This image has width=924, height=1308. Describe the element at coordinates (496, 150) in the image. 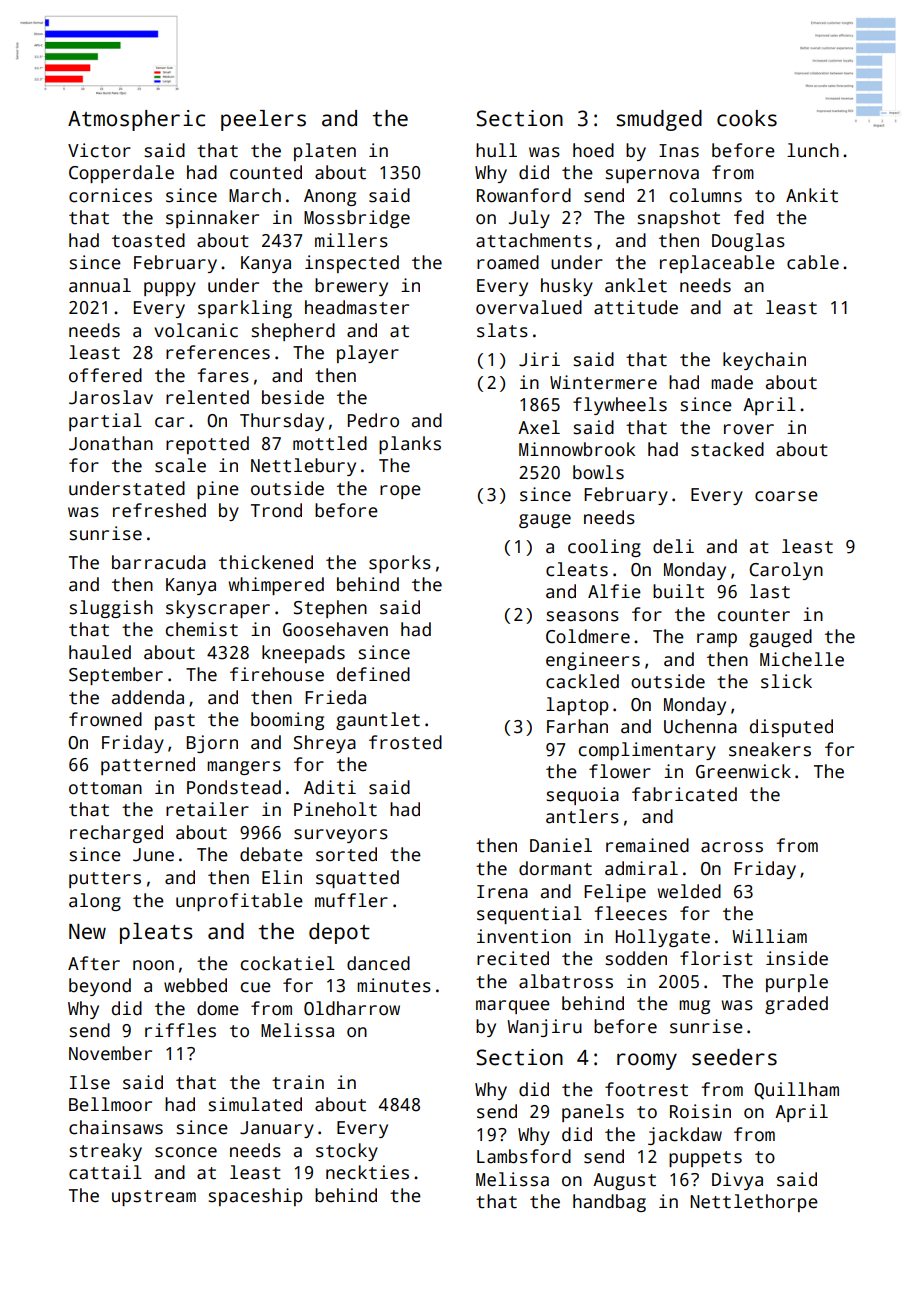

I see `hull` at that location.
